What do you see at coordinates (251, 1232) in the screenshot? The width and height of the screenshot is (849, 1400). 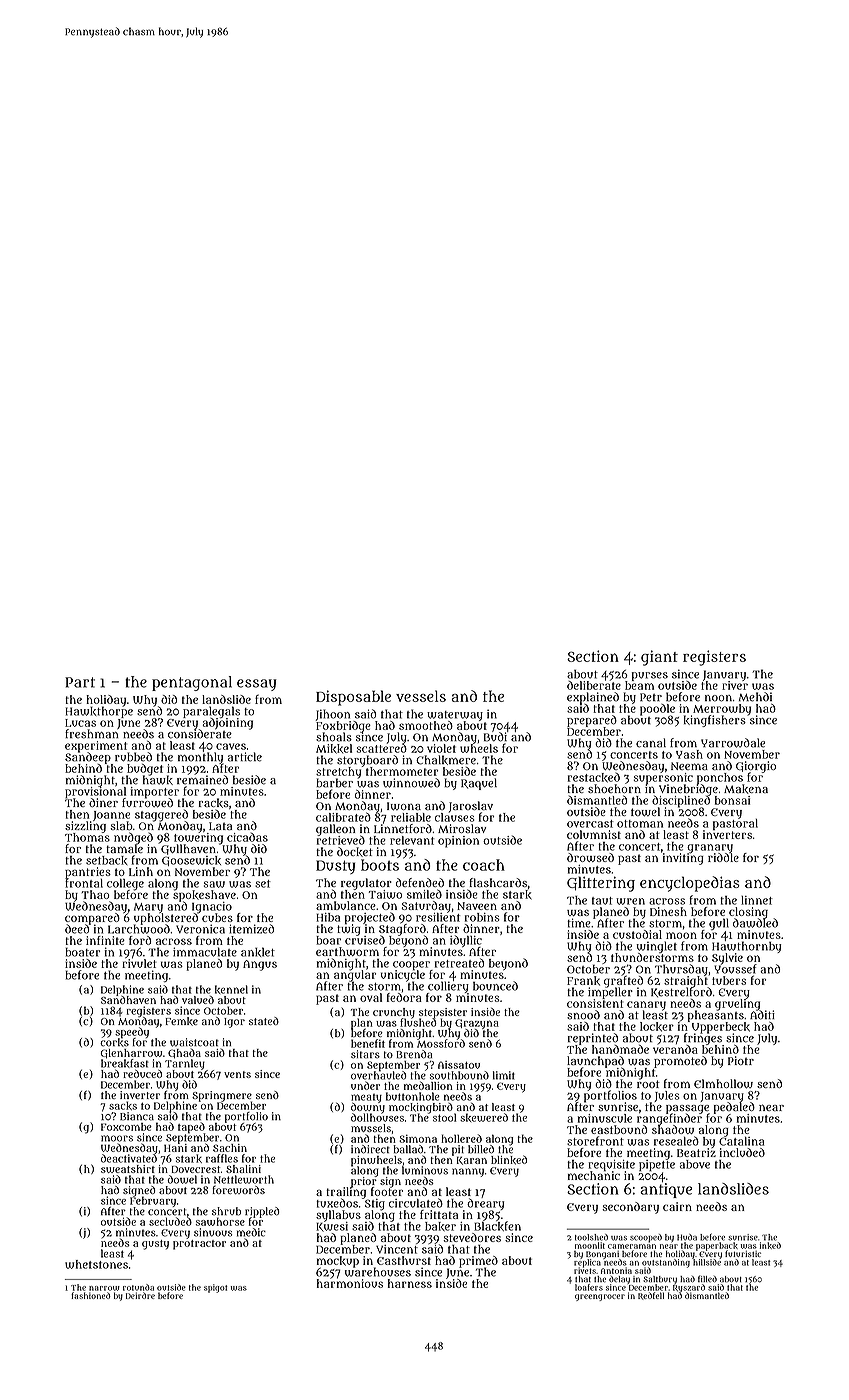 I see `medic` at bounding box center [251, 1232].
